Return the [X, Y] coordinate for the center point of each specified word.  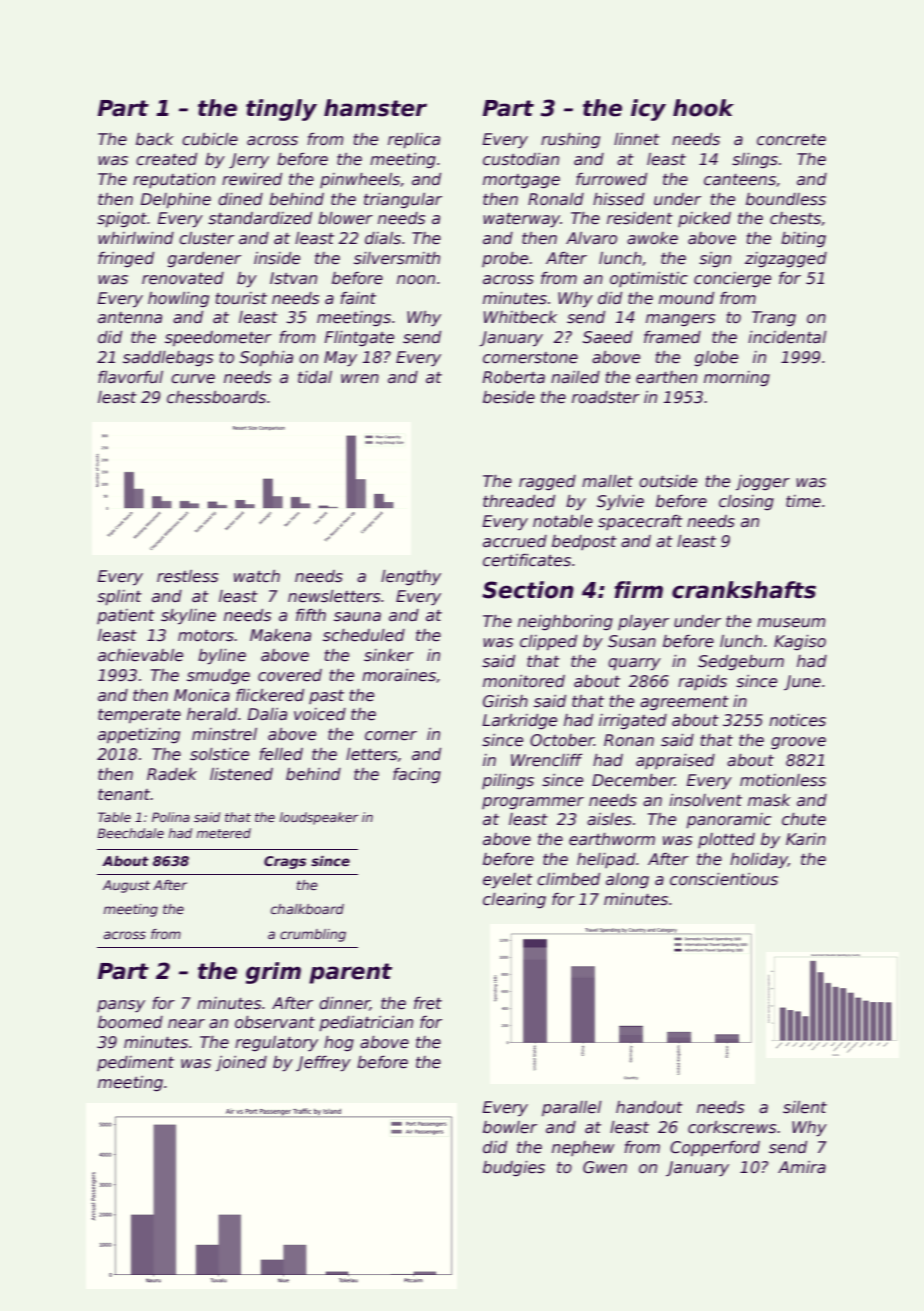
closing [746, 503]
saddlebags [168, 359]
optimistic [649, 279]
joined [241, 1063]
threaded [519, 501]
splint [119, 598]
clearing [514, 901]
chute [804, 819]
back [155, 139]
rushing [570, 141]
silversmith [397, 258]
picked [704, 219]
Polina [171, 817]
